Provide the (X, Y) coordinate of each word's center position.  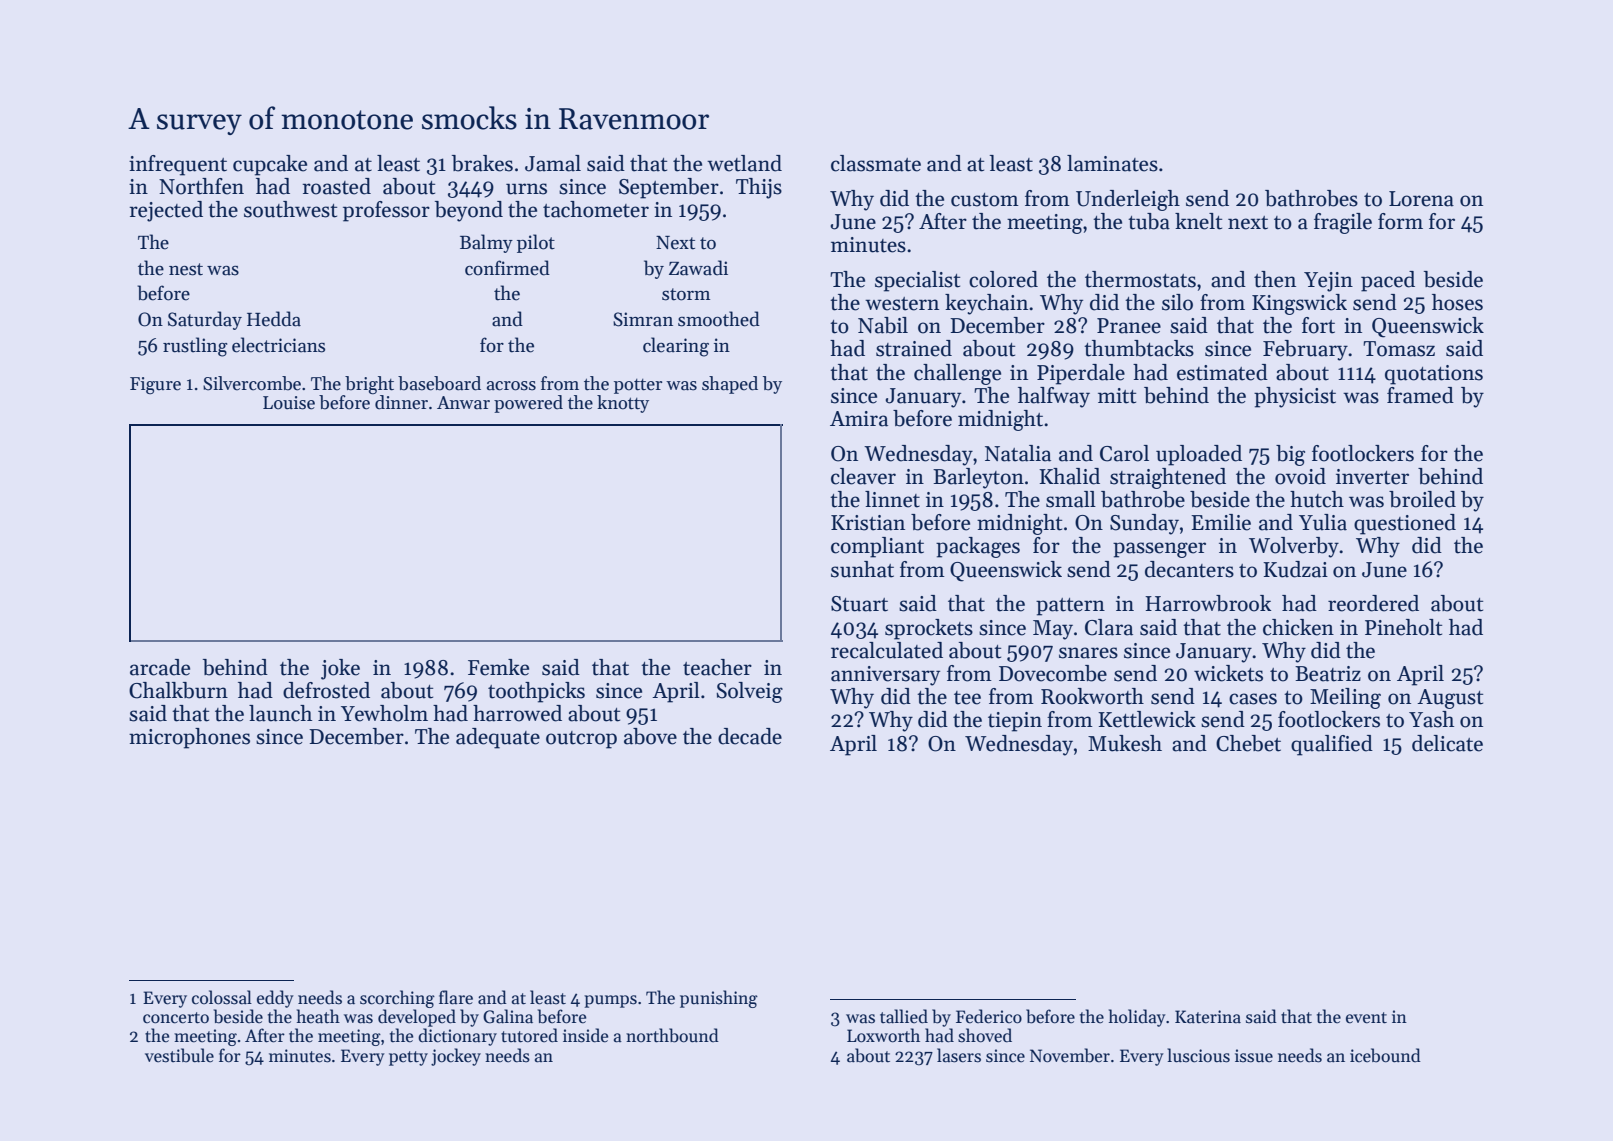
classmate (876, 163)
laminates (1112, 163)
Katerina (1208, 1017)
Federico (989, 1016)
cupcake (270, 165)
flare (456, 997)
